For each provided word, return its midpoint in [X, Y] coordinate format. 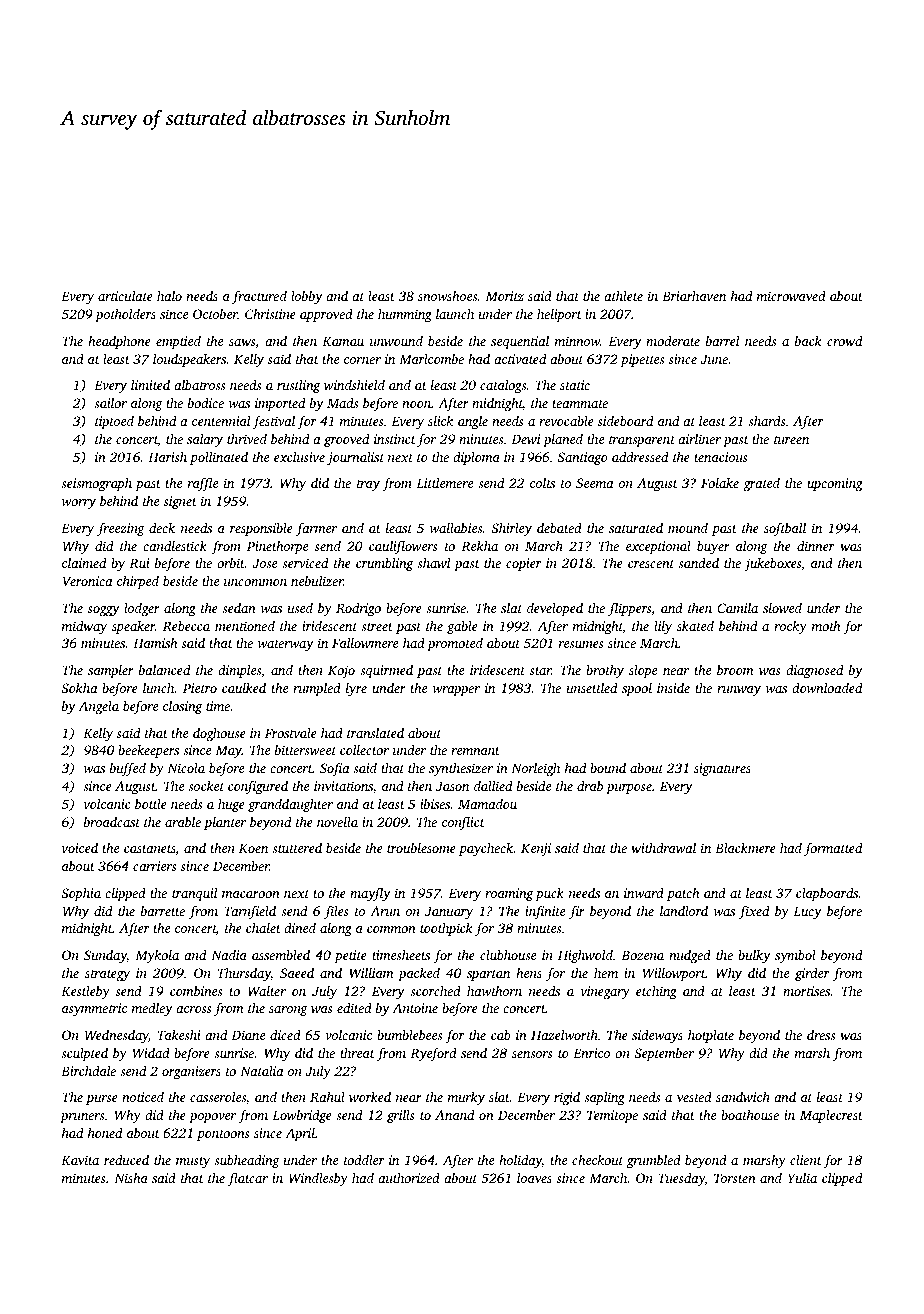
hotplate [711, 1036]
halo [169, 296]
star [540, 671]
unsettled [592, 688]
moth [826, 626]
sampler [111, 671]
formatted [833, 849]
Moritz [504, 296]
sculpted [84, 1054]
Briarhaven [694, 296]
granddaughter [290, 805]
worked [370, 1097]
